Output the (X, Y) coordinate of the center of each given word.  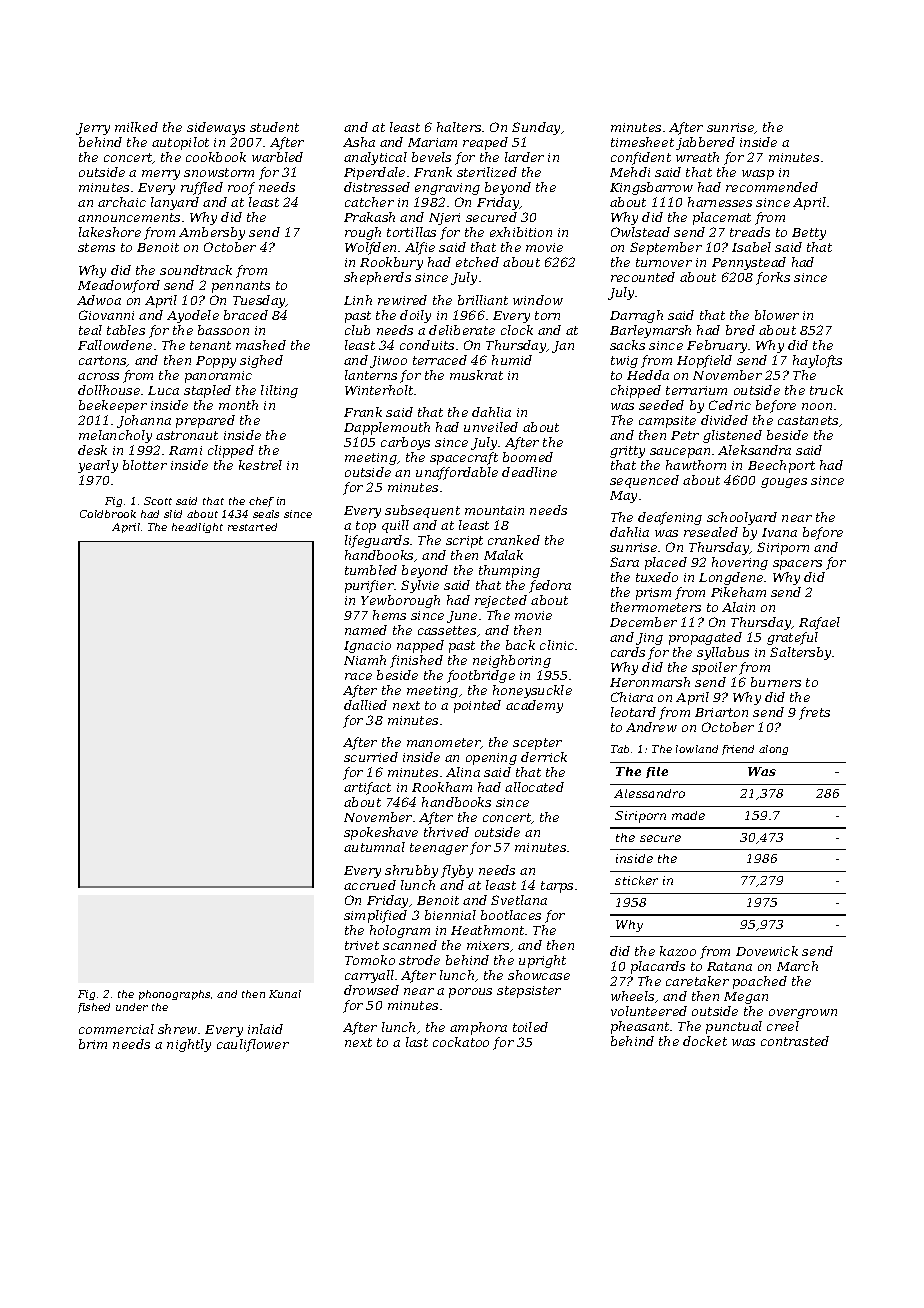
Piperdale (374, 173)
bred (740, 330)
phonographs (174, 995)
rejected (501, 601)
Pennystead (749, 263)
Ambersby (212, 233)
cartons (103, 361)
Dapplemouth (387, 428)
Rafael (819, 623)
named (366, 630)
